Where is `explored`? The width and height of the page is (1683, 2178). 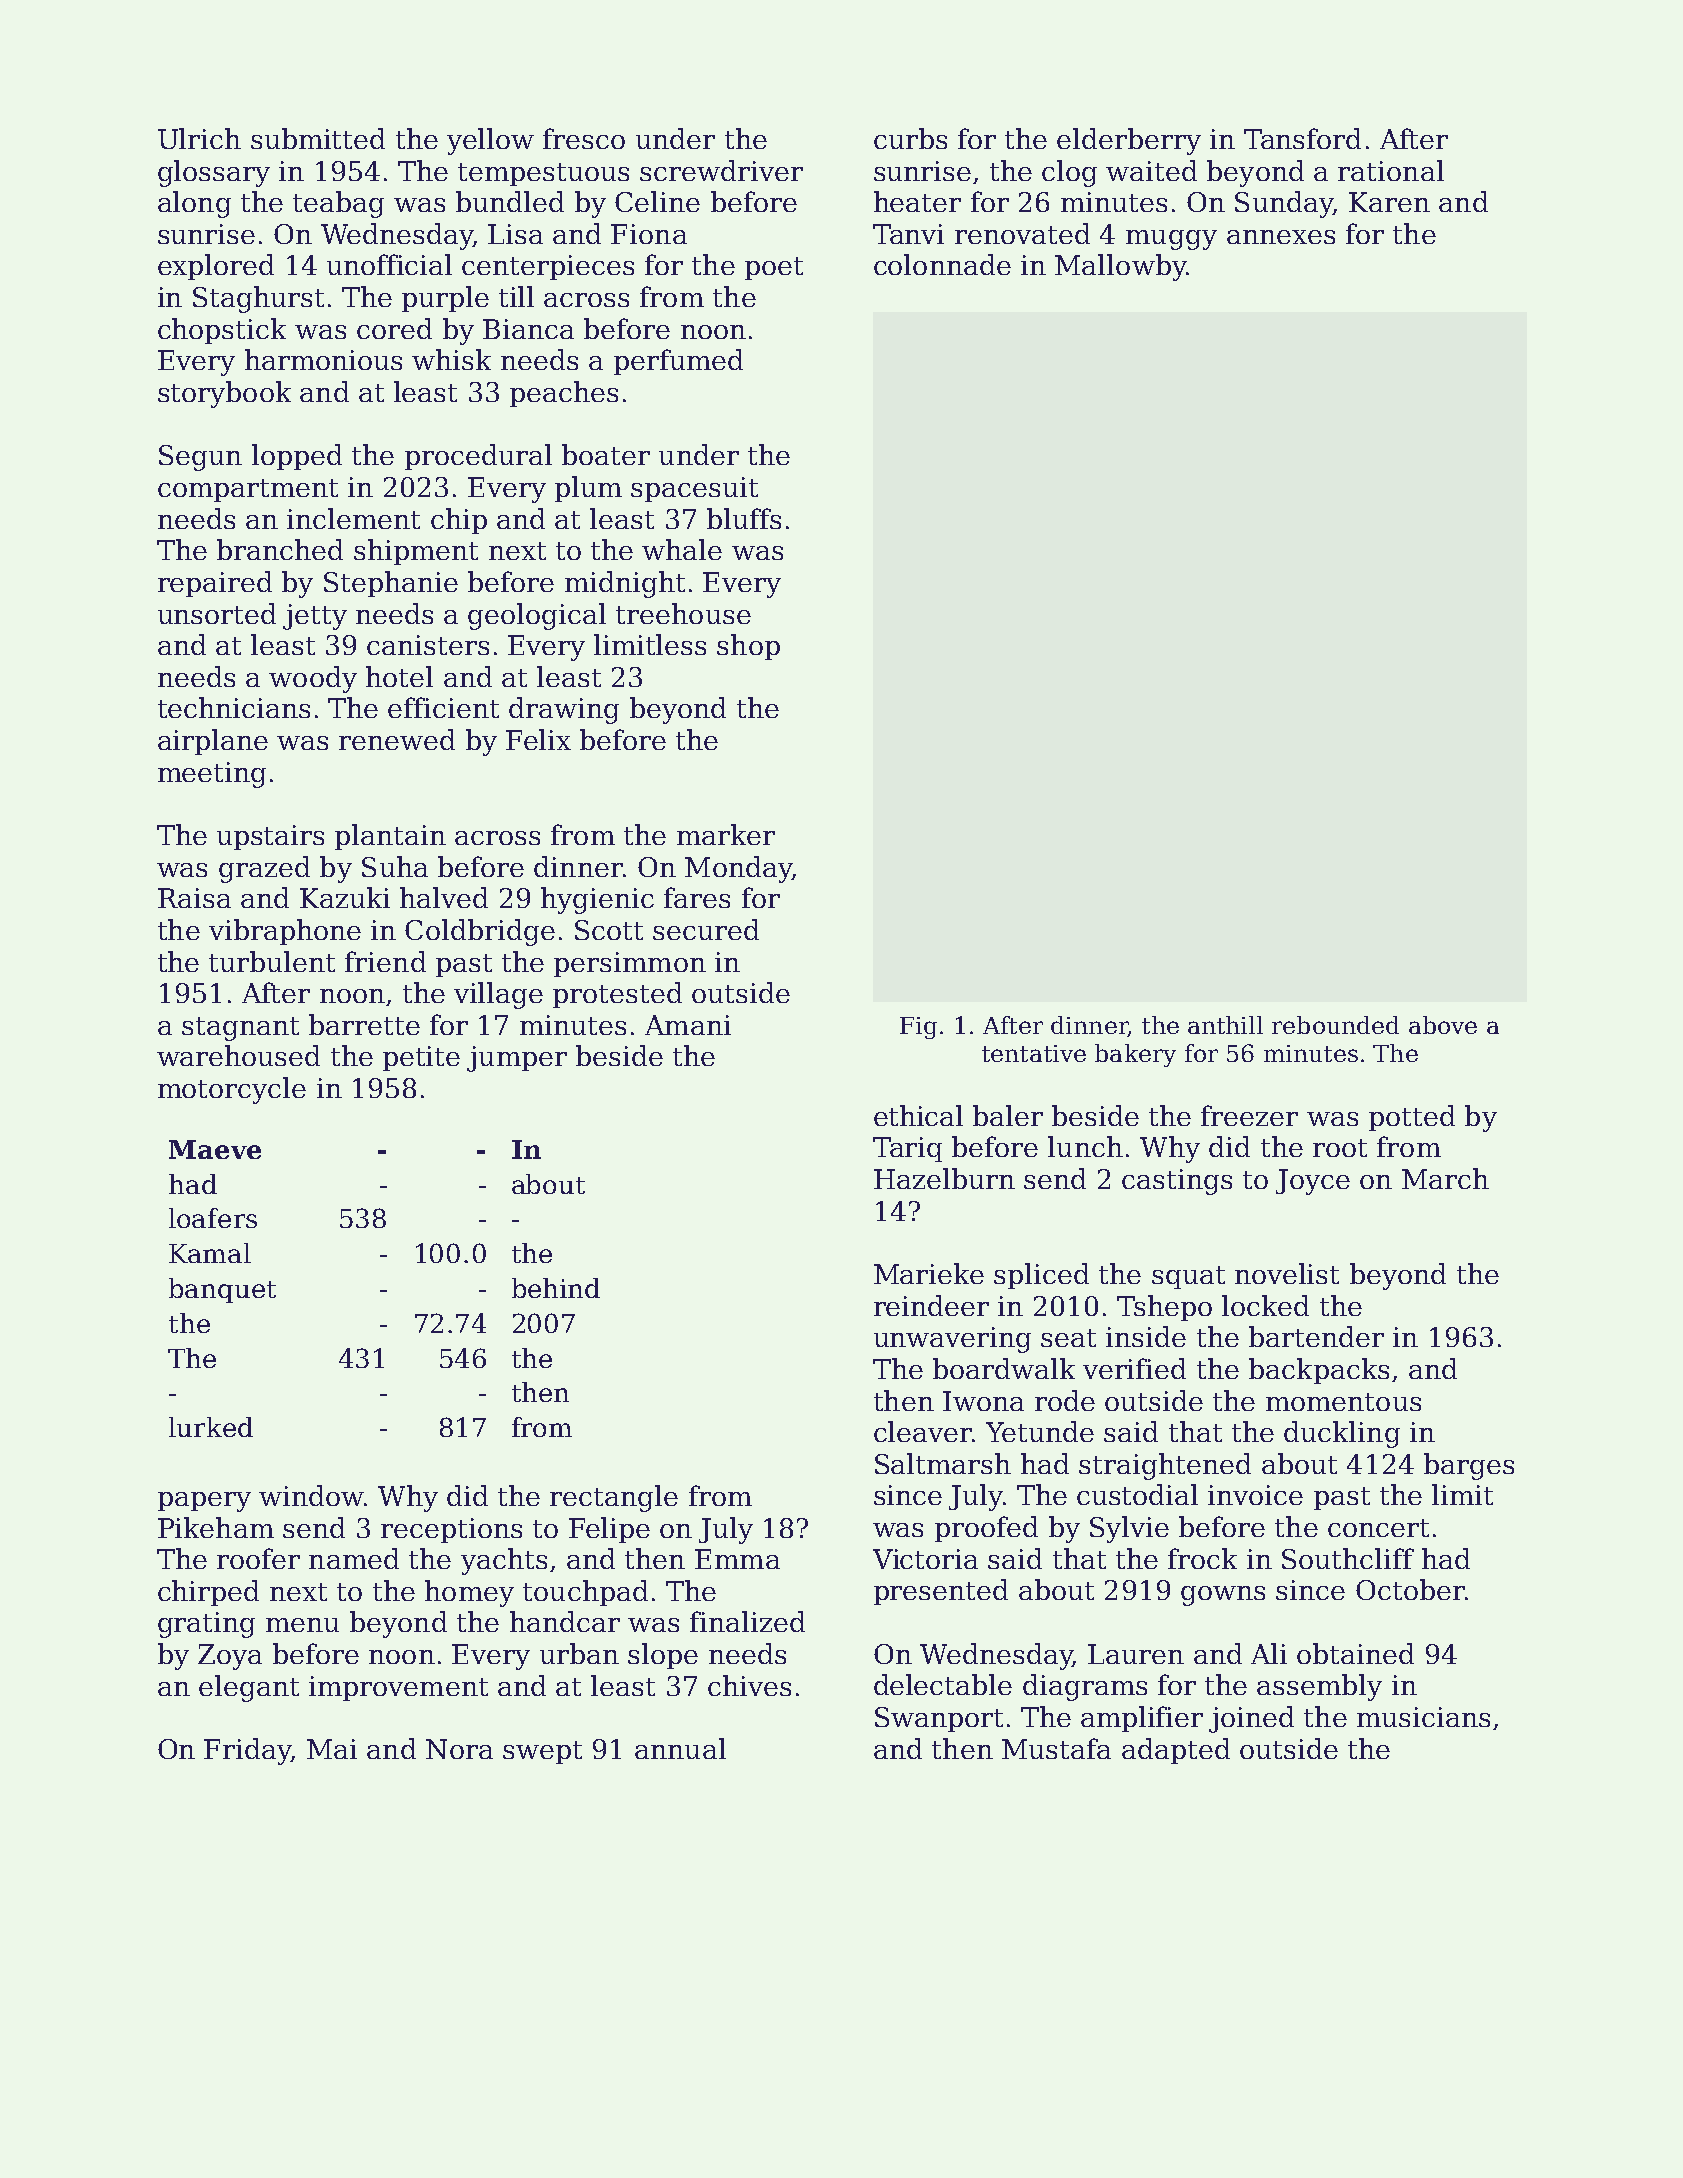
explored is located at coordinates (216, 267).
